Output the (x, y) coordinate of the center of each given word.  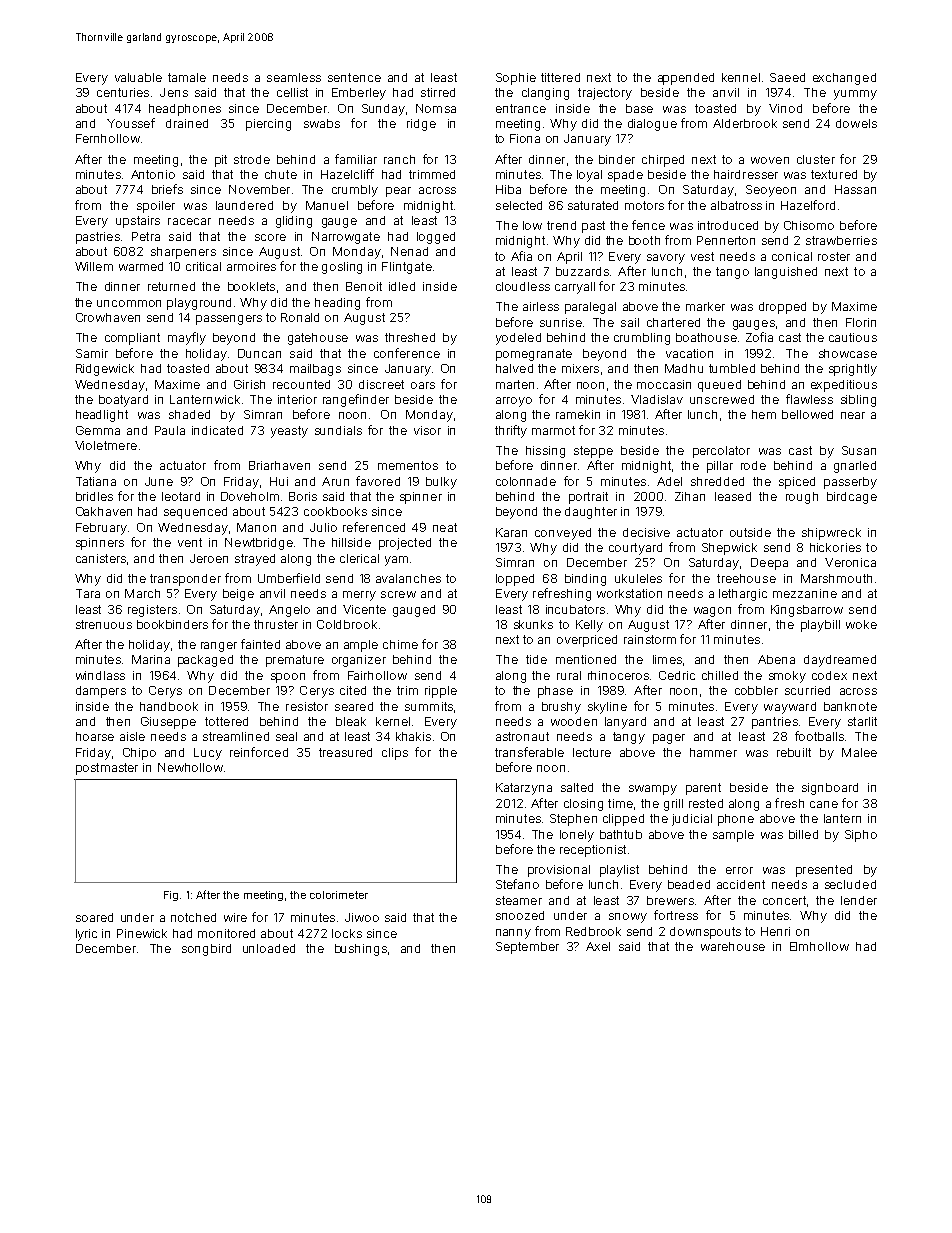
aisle (132, 736)
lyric (86, 935)
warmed (141, 266)
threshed (410, 337)
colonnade (526, 481)
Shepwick (729, 549)
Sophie (516, 79)
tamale (187, 77)
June (159, 481)
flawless (809, 399)
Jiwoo (362, 917)
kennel (741, 77)
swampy (653, 790)
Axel (598, 946)
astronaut (522, 736)
